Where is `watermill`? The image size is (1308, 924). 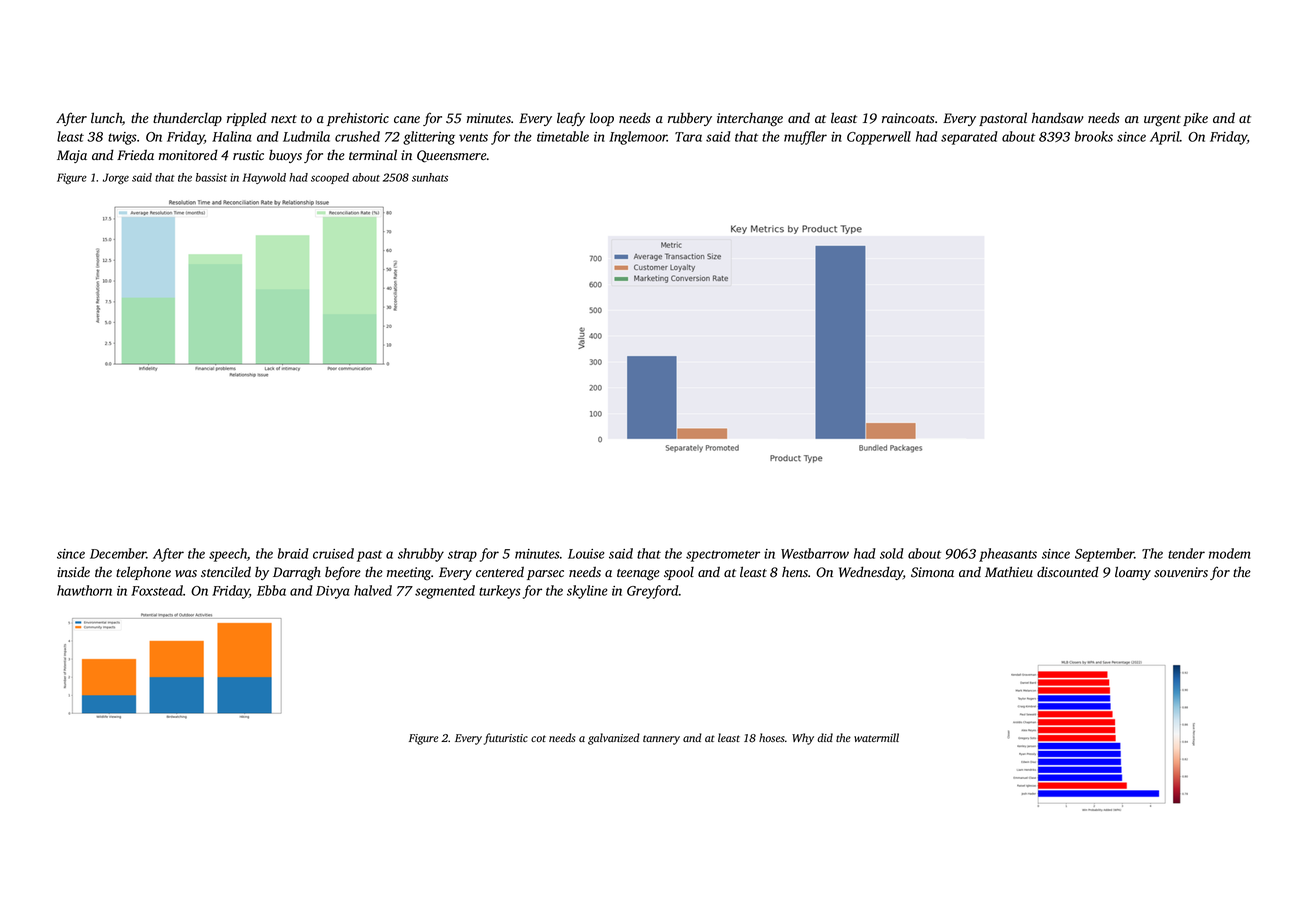 watermill is located at coordinates (876, 737).
